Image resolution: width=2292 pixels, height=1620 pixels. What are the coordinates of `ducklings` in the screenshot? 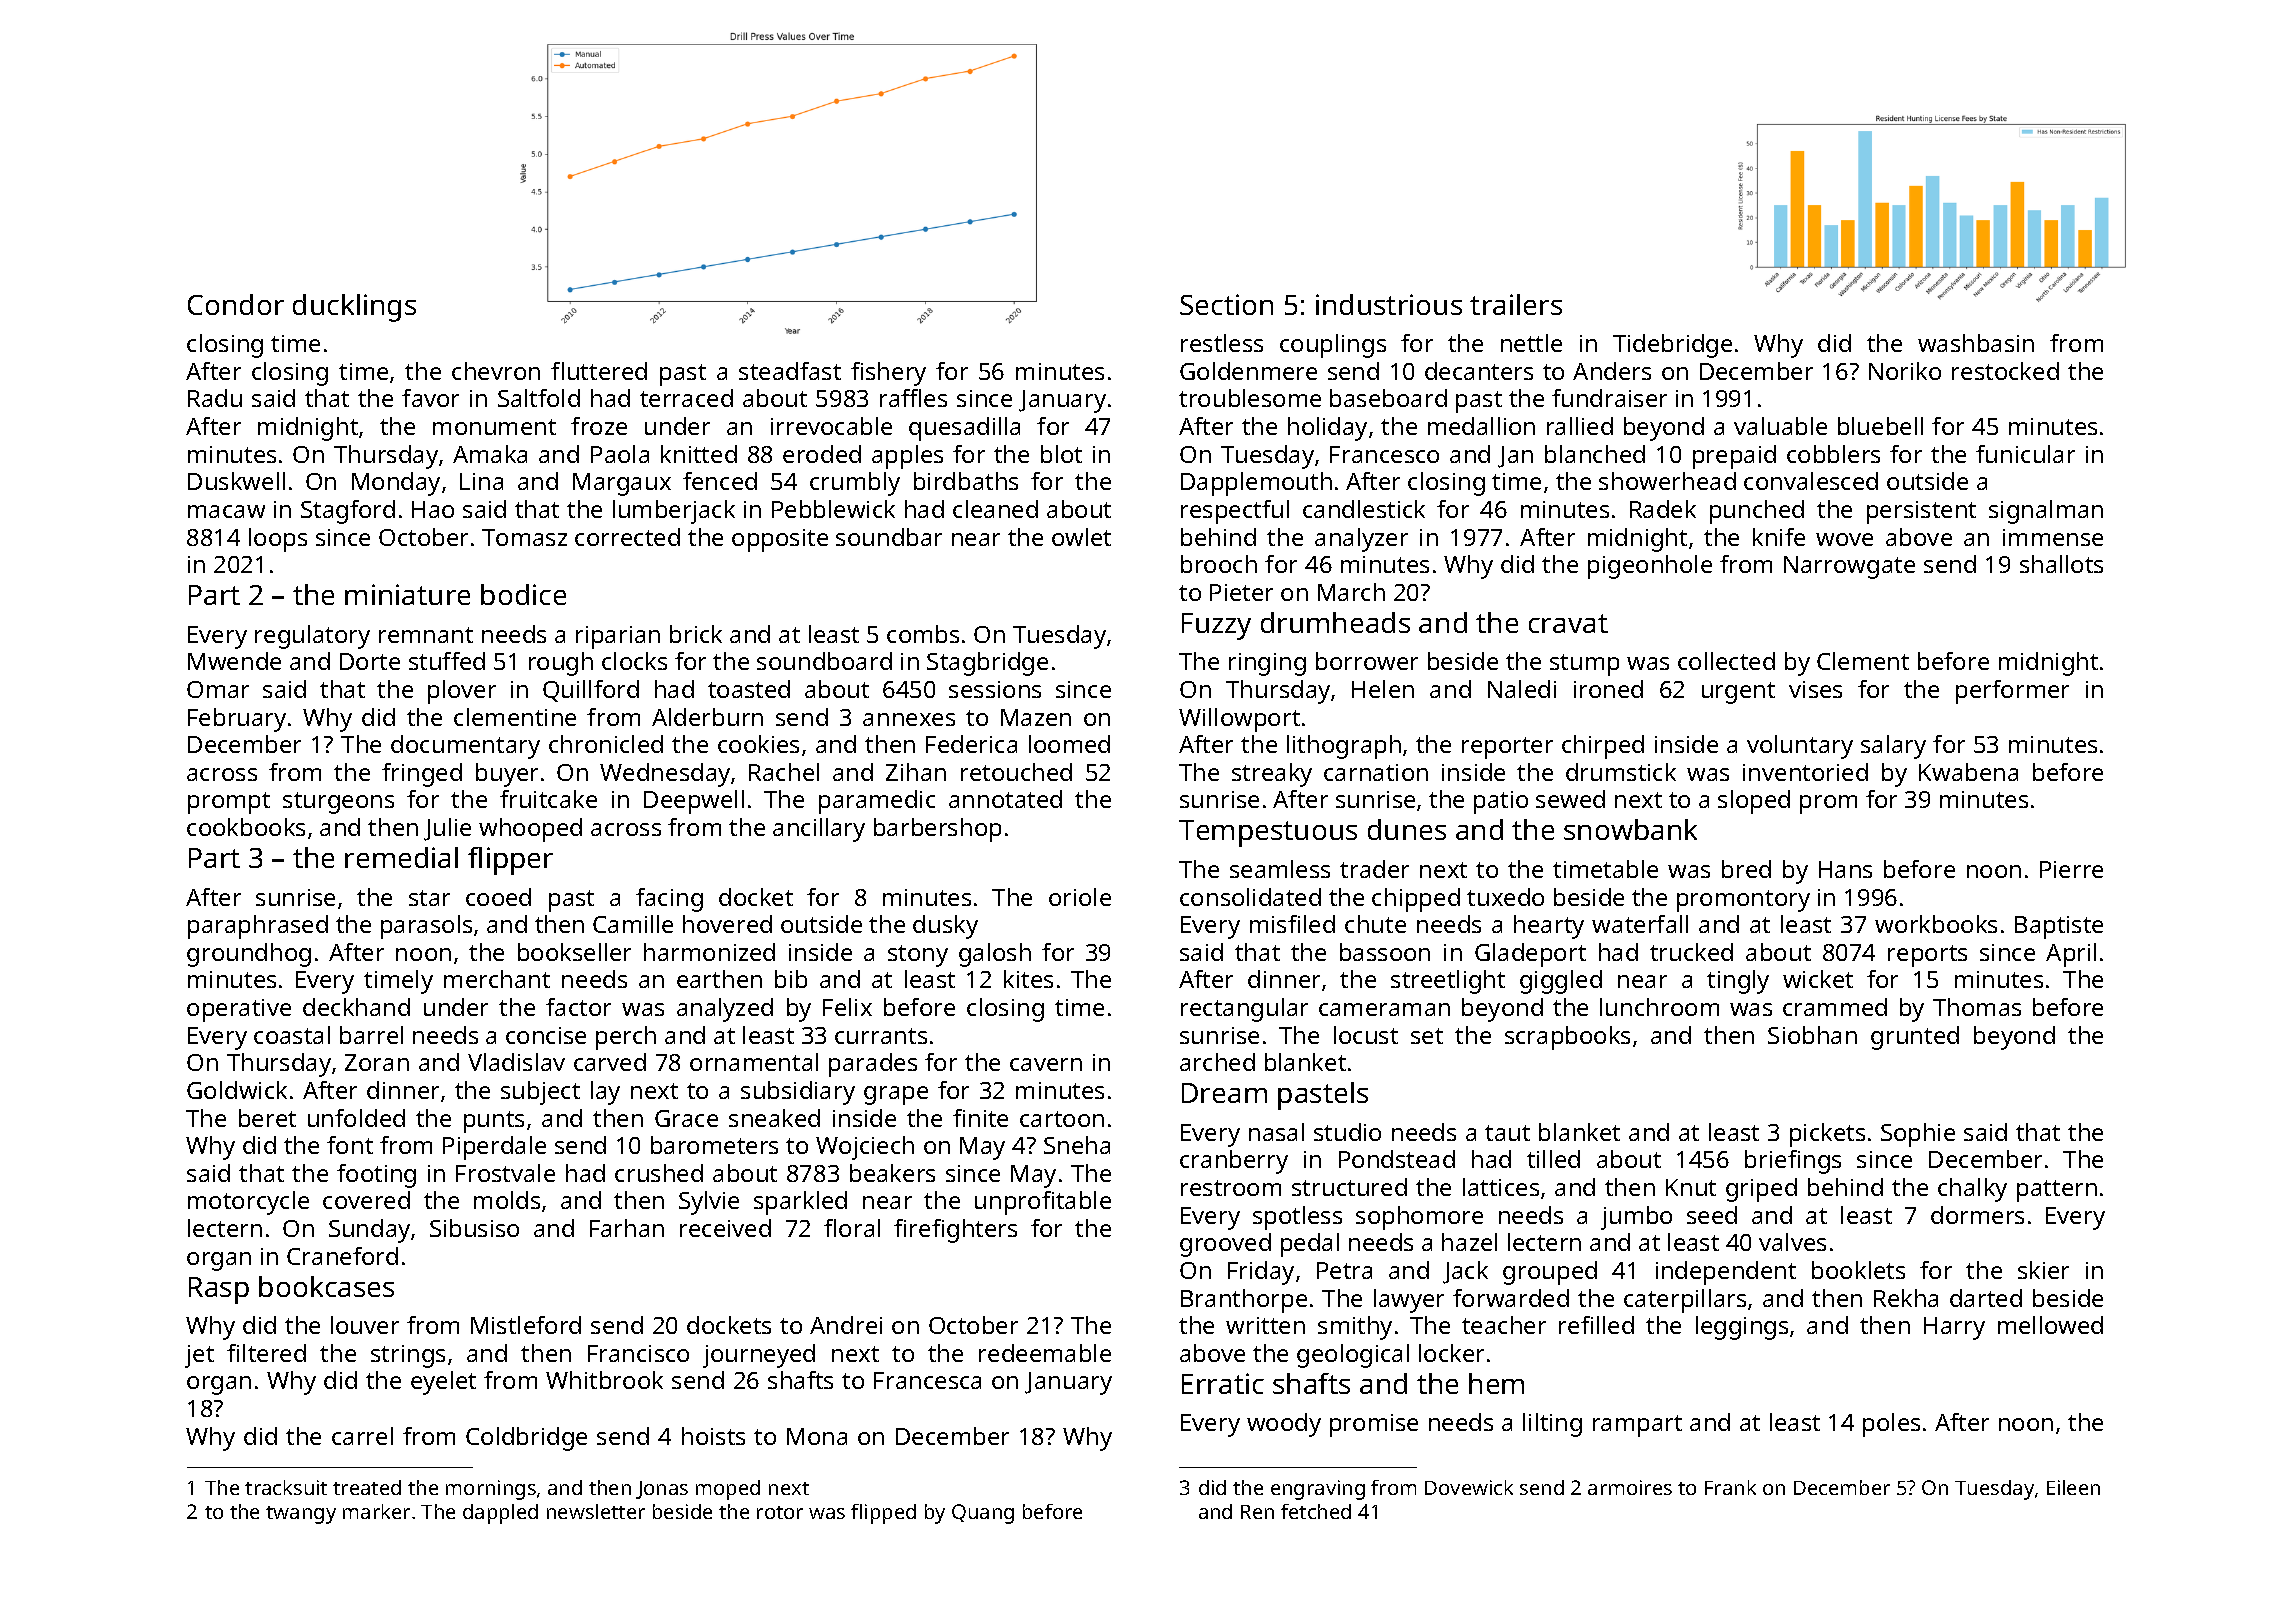 It's located at (354, 308).
